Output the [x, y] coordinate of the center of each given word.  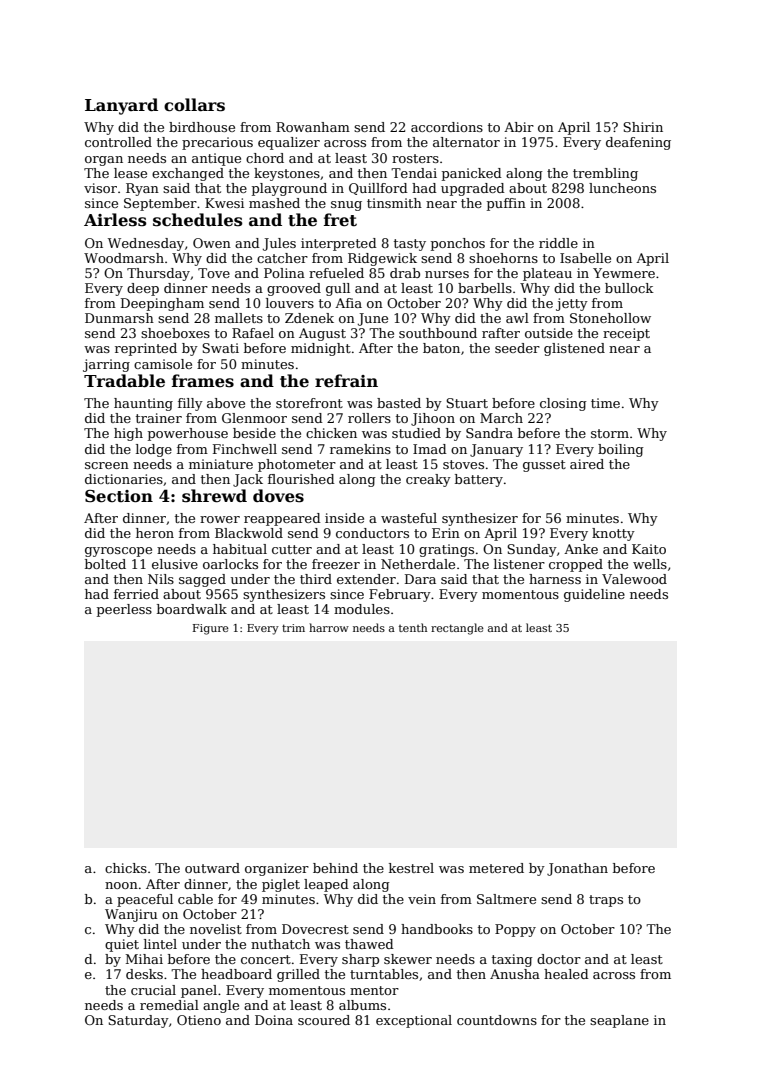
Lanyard [121, 106]
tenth [413, 627]
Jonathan [577, 869]
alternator [466, 142]
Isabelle [585, 258]
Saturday [138, 1021]
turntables [384, 974]
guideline [594, 595]
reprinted [146, 349]
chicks [126, 868]
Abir [519, 127]
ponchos [458, 244]
